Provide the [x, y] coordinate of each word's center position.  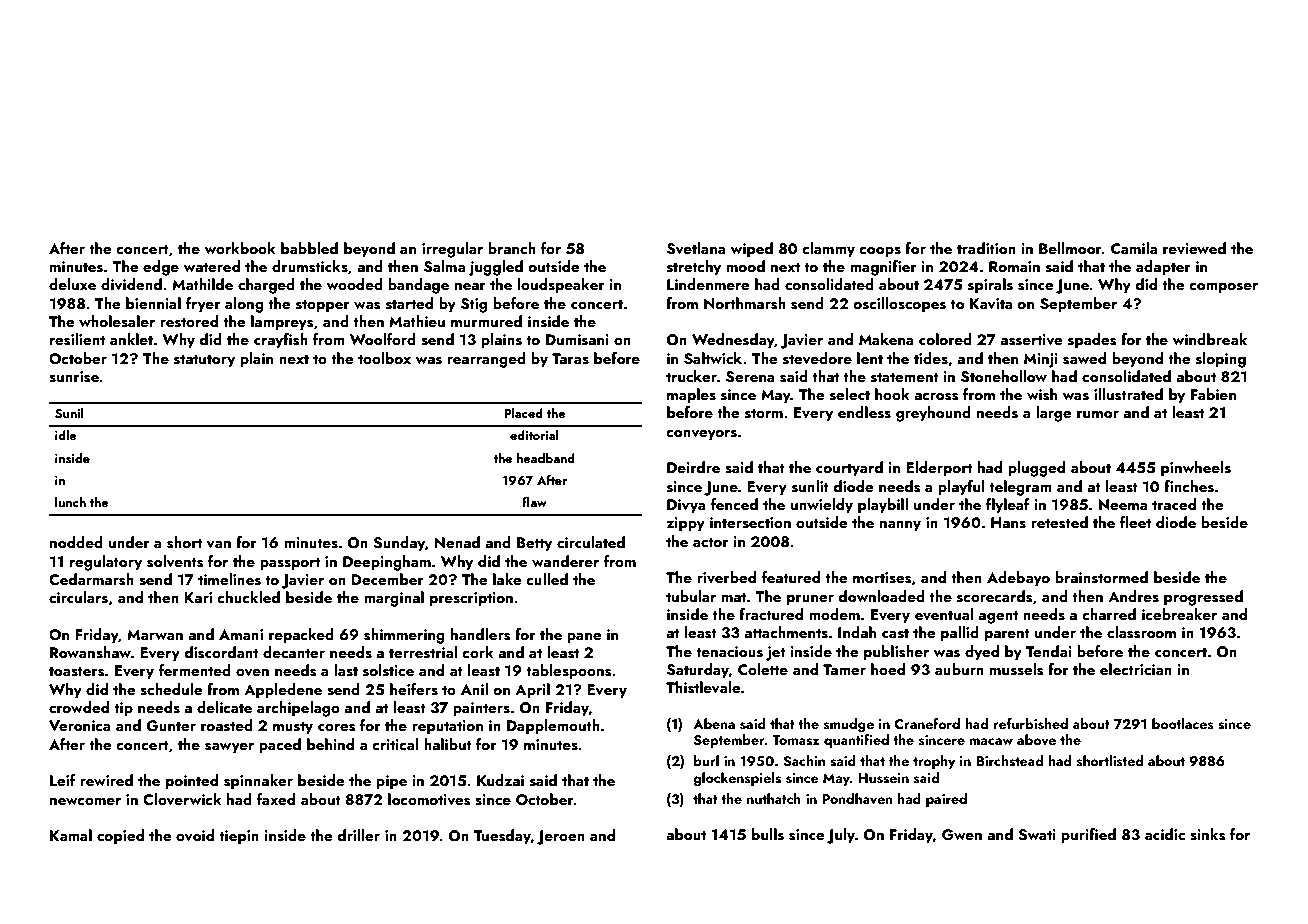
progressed [1203, 598]
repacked [301, 636]
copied [120, 837]
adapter [1163, 268]
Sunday [399, 544]
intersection [750, 523]
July [841, 836]
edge [161, 268]
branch [512, 248]
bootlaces [1183, 724]
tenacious [729, 652]
